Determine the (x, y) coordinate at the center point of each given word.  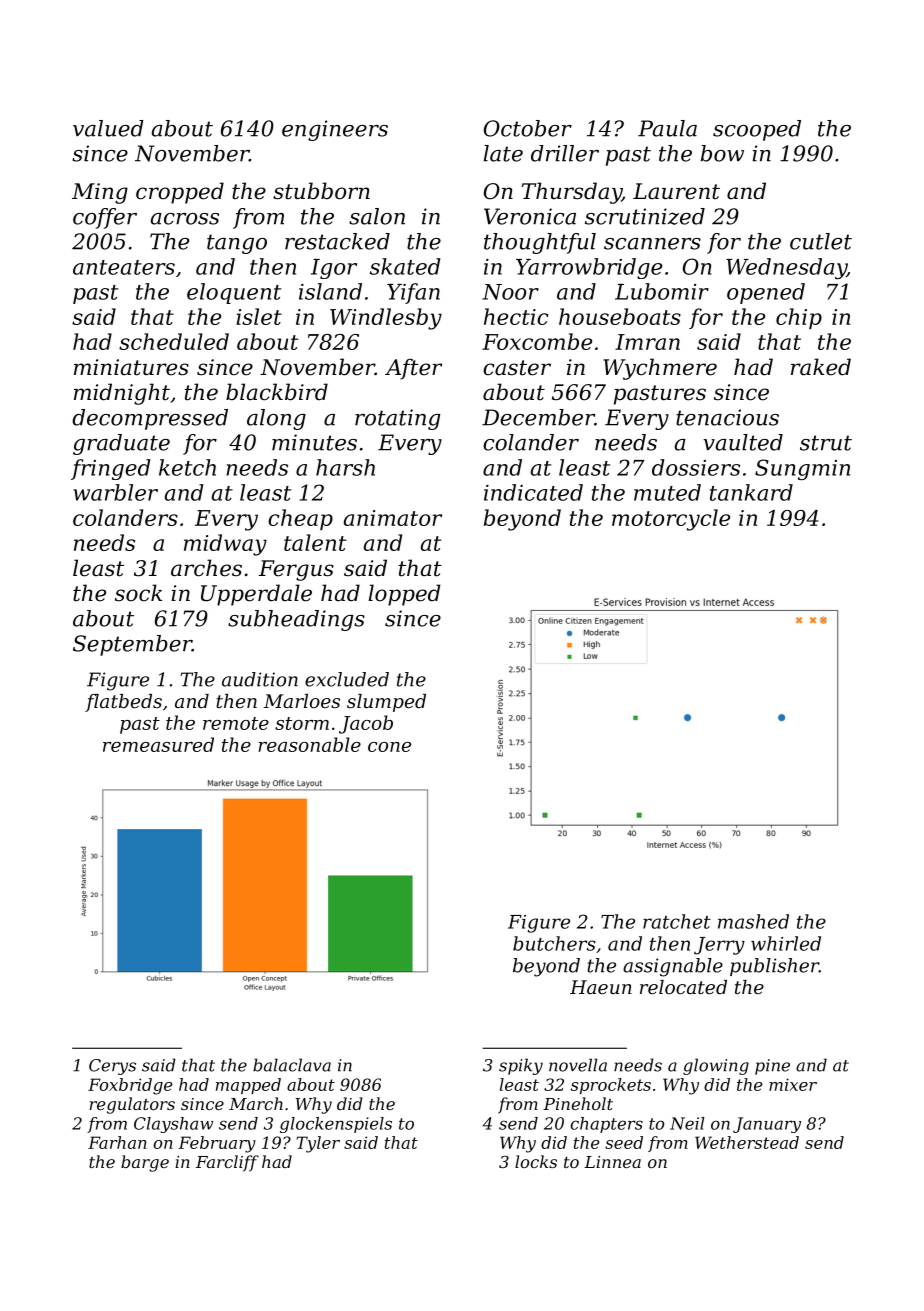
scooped (757, 130)
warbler (115, 492)
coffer (105, 218)
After (413, 369)
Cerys (112, 1067)
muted (667, 492)
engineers (335, 130)
